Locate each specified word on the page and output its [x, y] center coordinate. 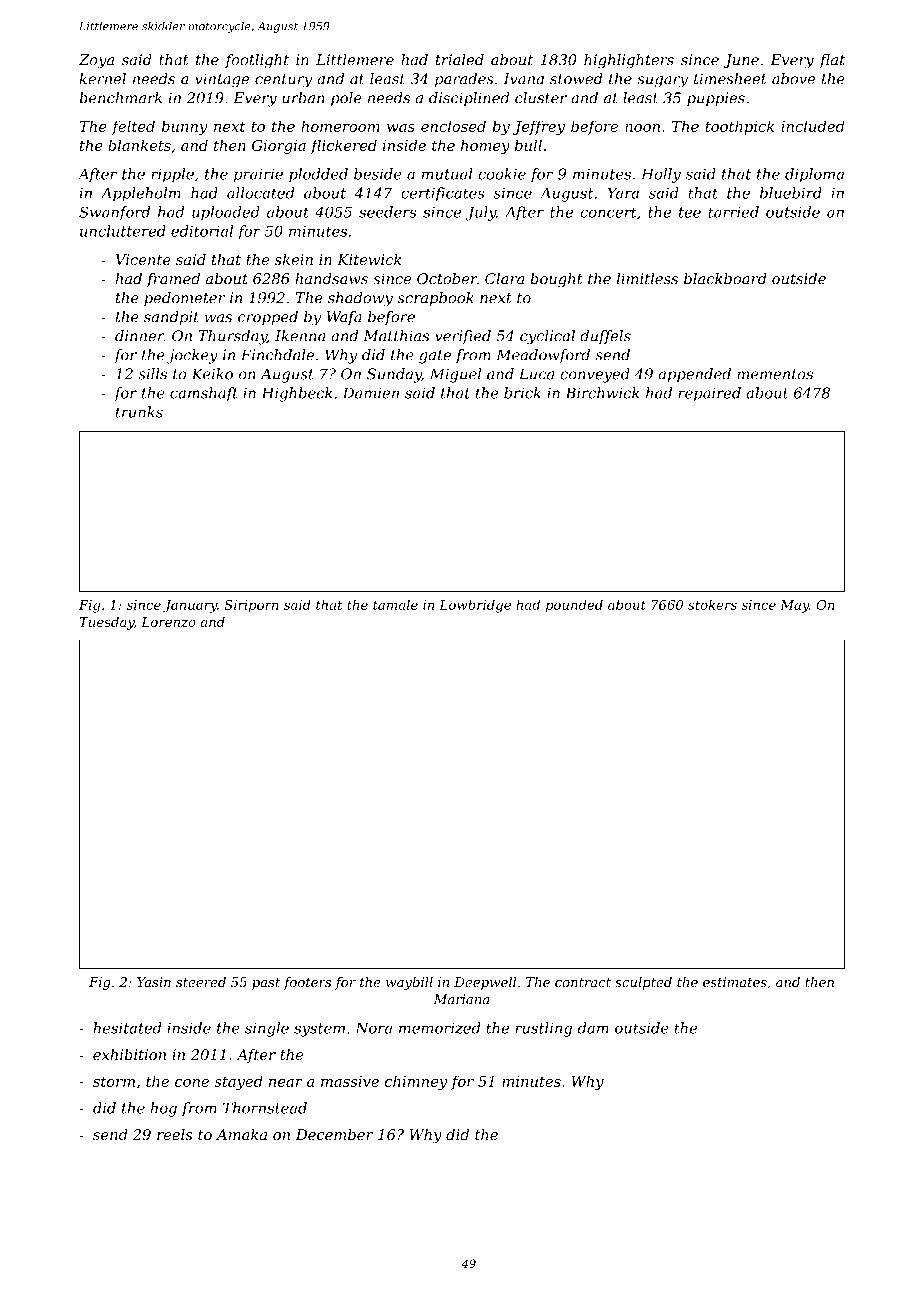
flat [832, 61]
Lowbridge [475, 606]
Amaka [241, 1134]
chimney [416, 1082]
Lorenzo [168, 622]
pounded [574, 606]
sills [152, 374]
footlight [257, 61]
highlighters [629, 61]
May [794, 606]
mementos [775, 374]
